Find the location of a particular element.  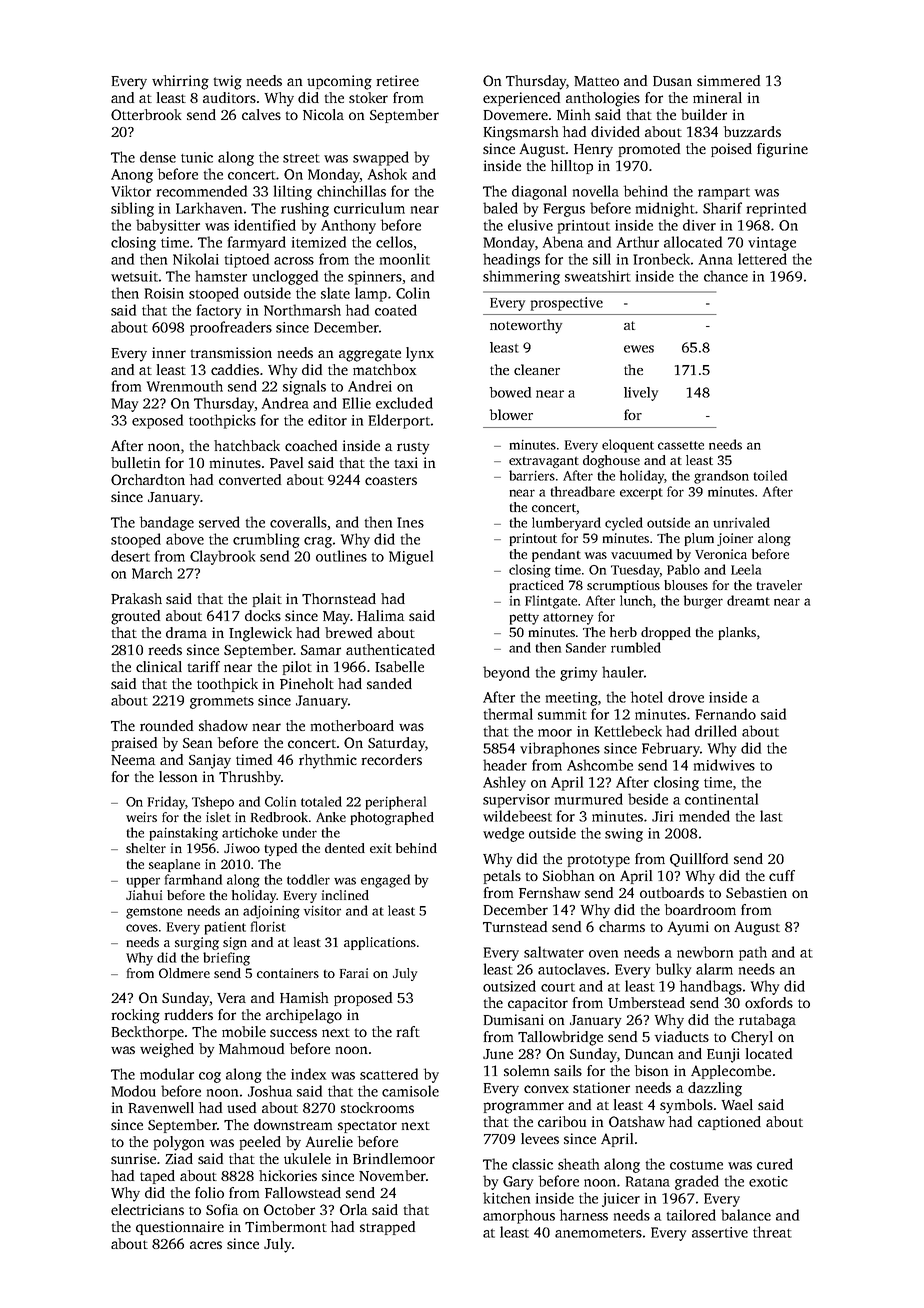

twig is located at coordinates (228, 82).
